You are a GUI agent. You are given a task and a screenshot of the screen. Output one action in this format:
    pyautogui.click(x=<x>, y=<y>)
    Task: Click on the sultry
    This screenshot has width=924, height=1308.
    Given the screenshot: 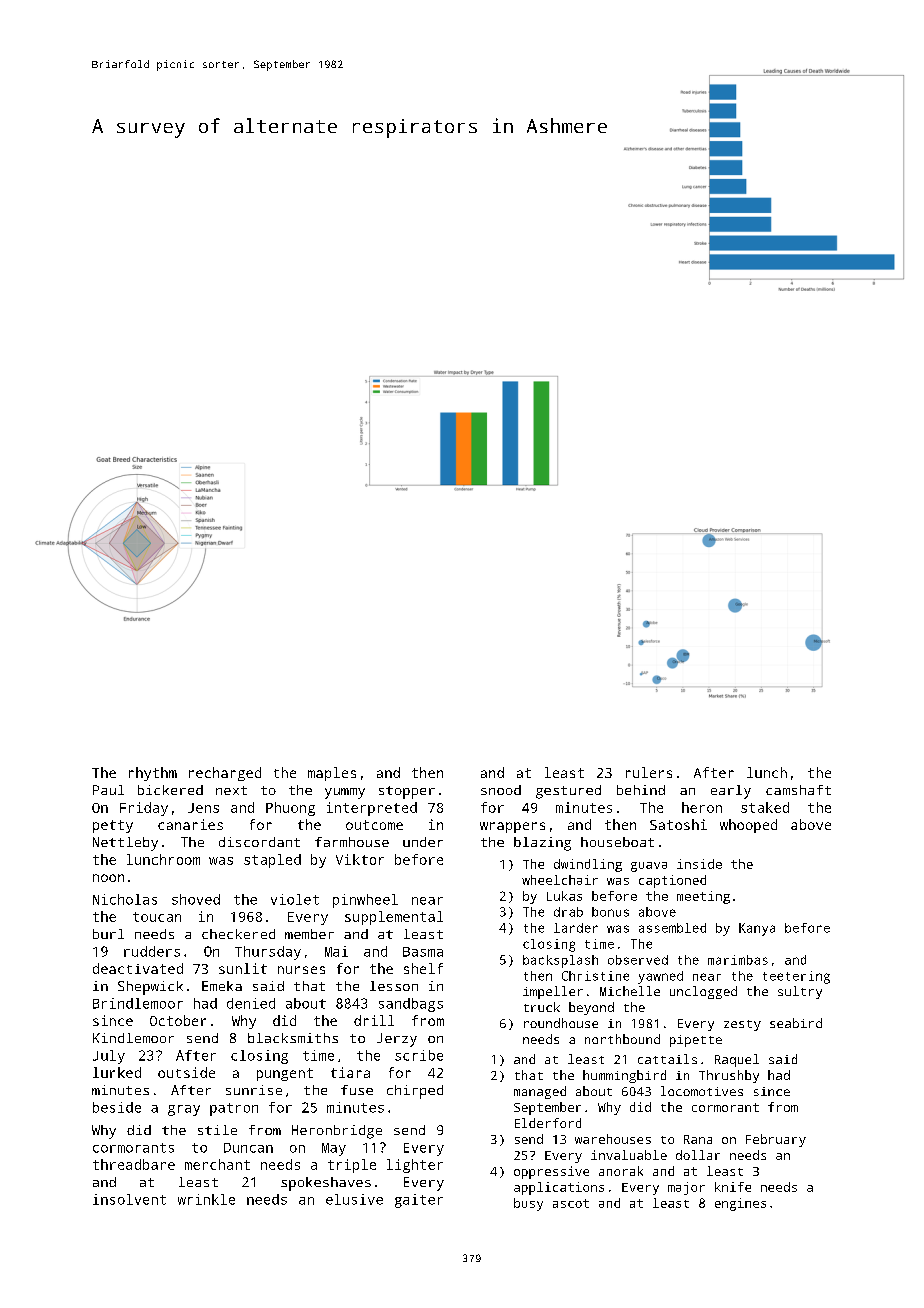 What is the action you would take?
    pyautogui.click(x=800, y=992)
